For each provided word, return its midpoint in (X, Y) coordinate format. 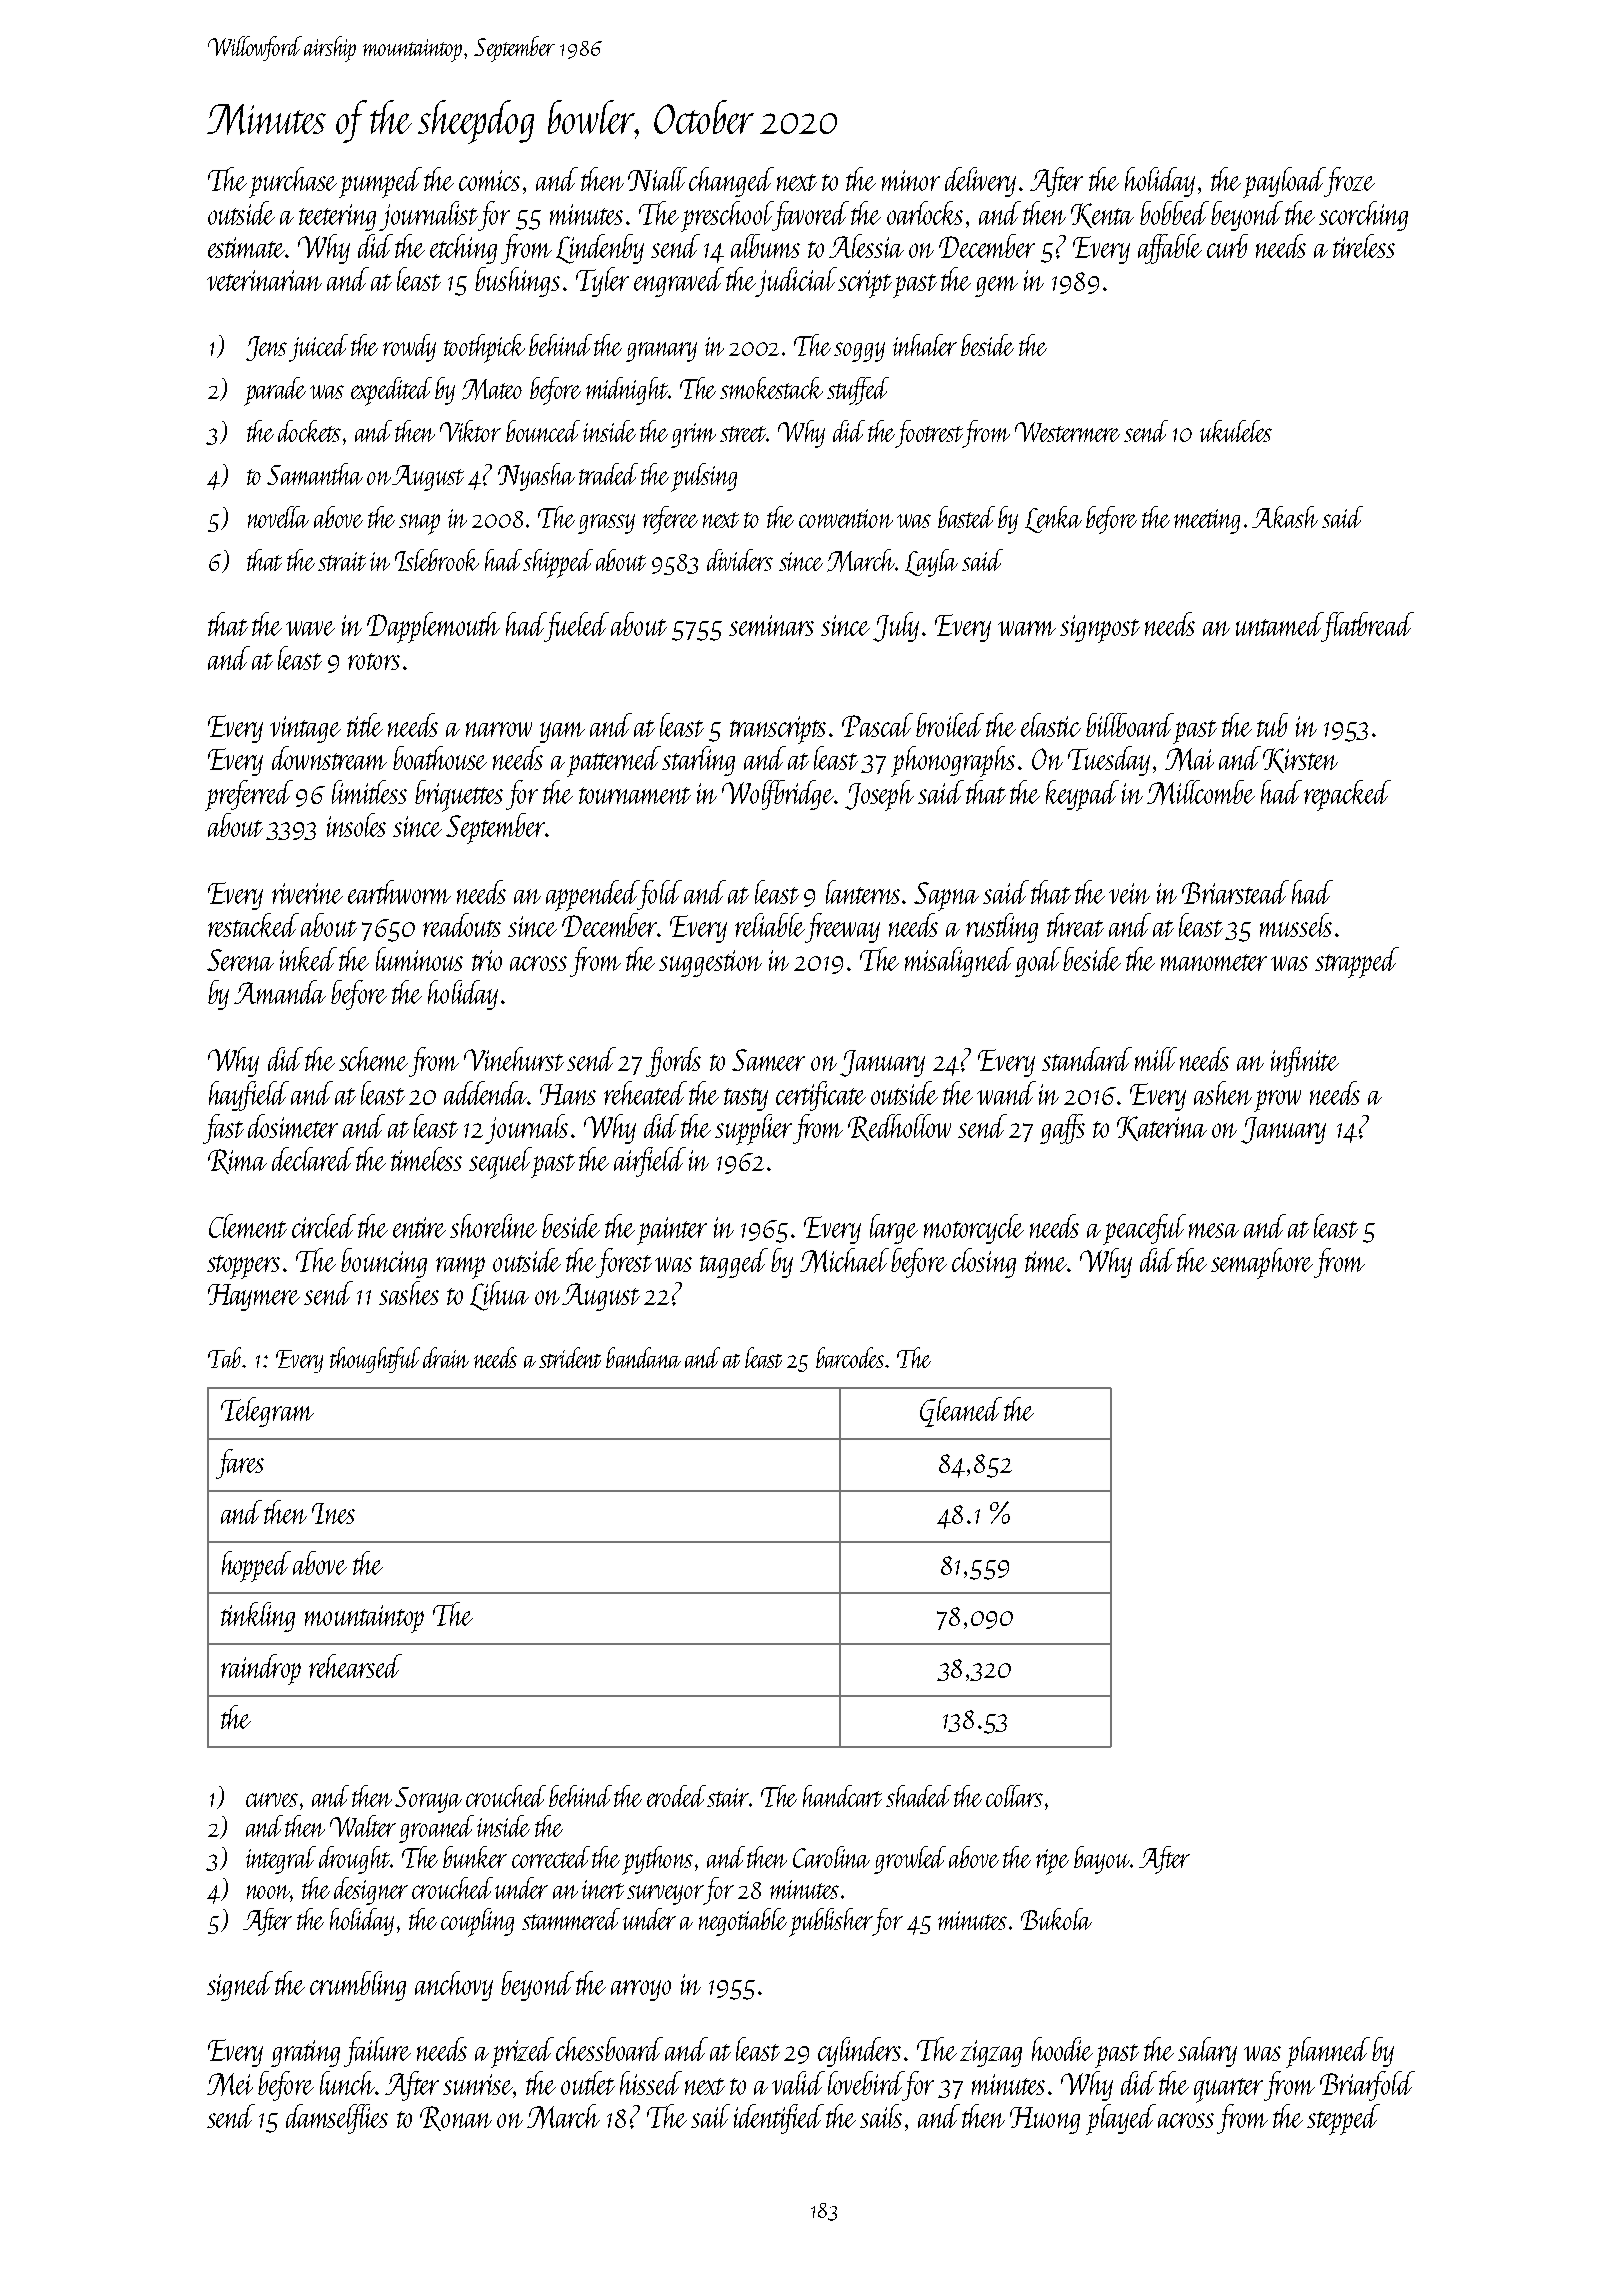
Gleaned (961, 1412)
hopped (256, 1566)
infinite (1305, 1062)
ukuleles (1236, 431)
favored (811, 216)
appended (592, 895)
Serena (240, 960)
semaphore (1262, 1263)
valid (798, 2083)
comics (489, 180)
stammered (571, 1919)
